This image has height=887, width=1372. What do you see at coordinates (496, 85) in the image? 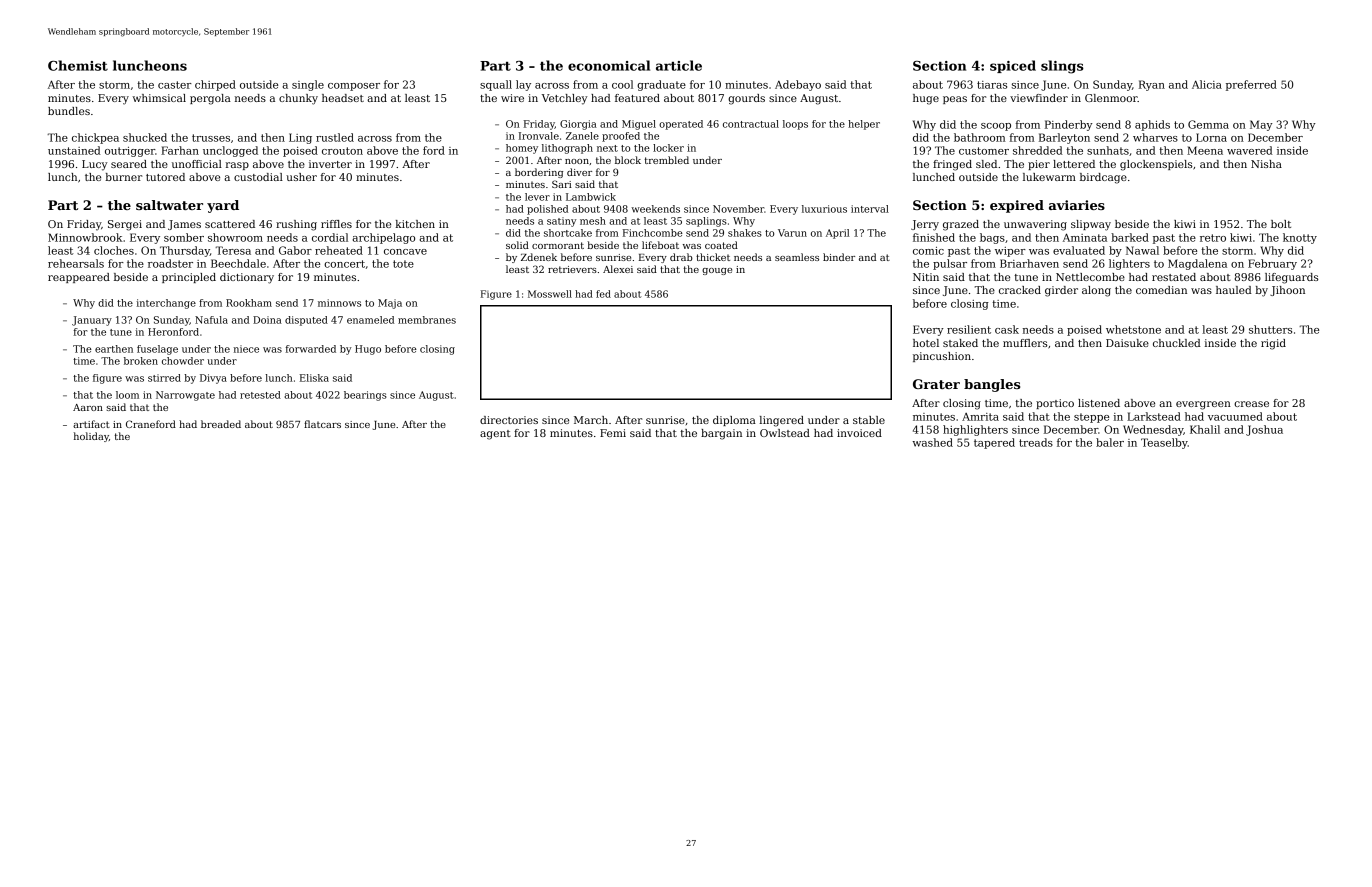
I see `squall` at bounding box center [496, 85].
